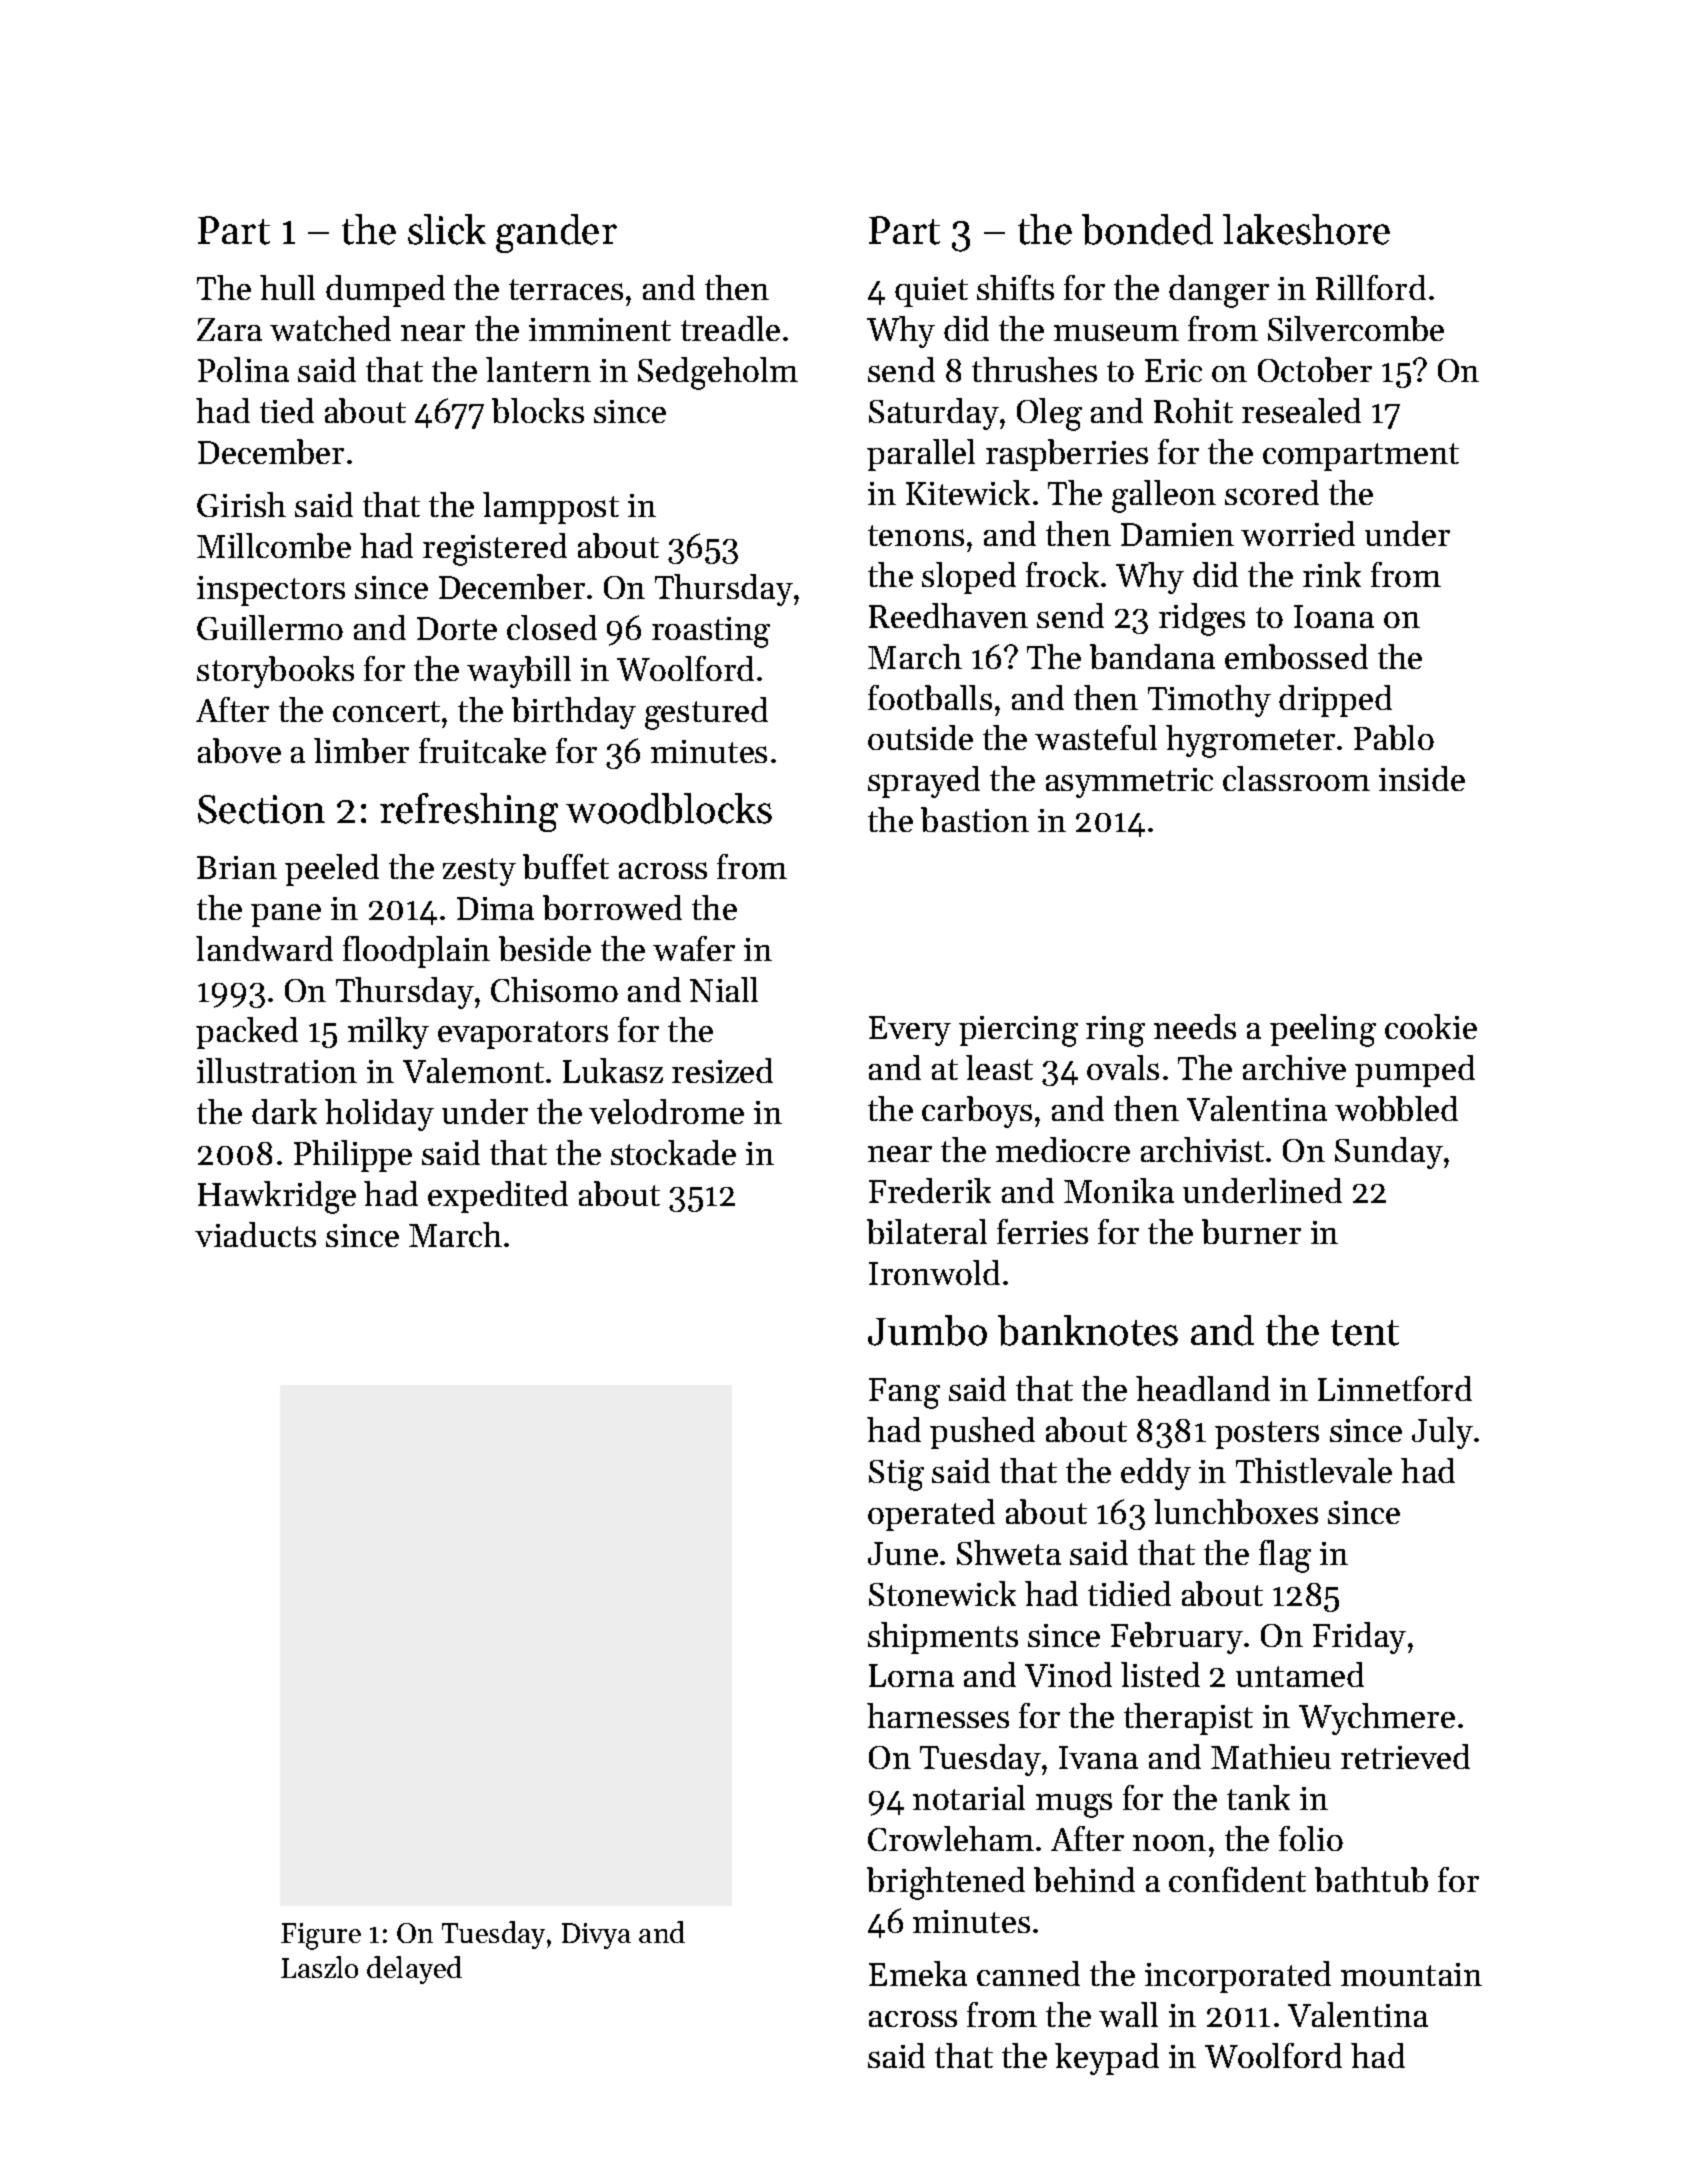 This screenshot has width=1683, height=2178. I want to click on peeled, so click(332, 870).
